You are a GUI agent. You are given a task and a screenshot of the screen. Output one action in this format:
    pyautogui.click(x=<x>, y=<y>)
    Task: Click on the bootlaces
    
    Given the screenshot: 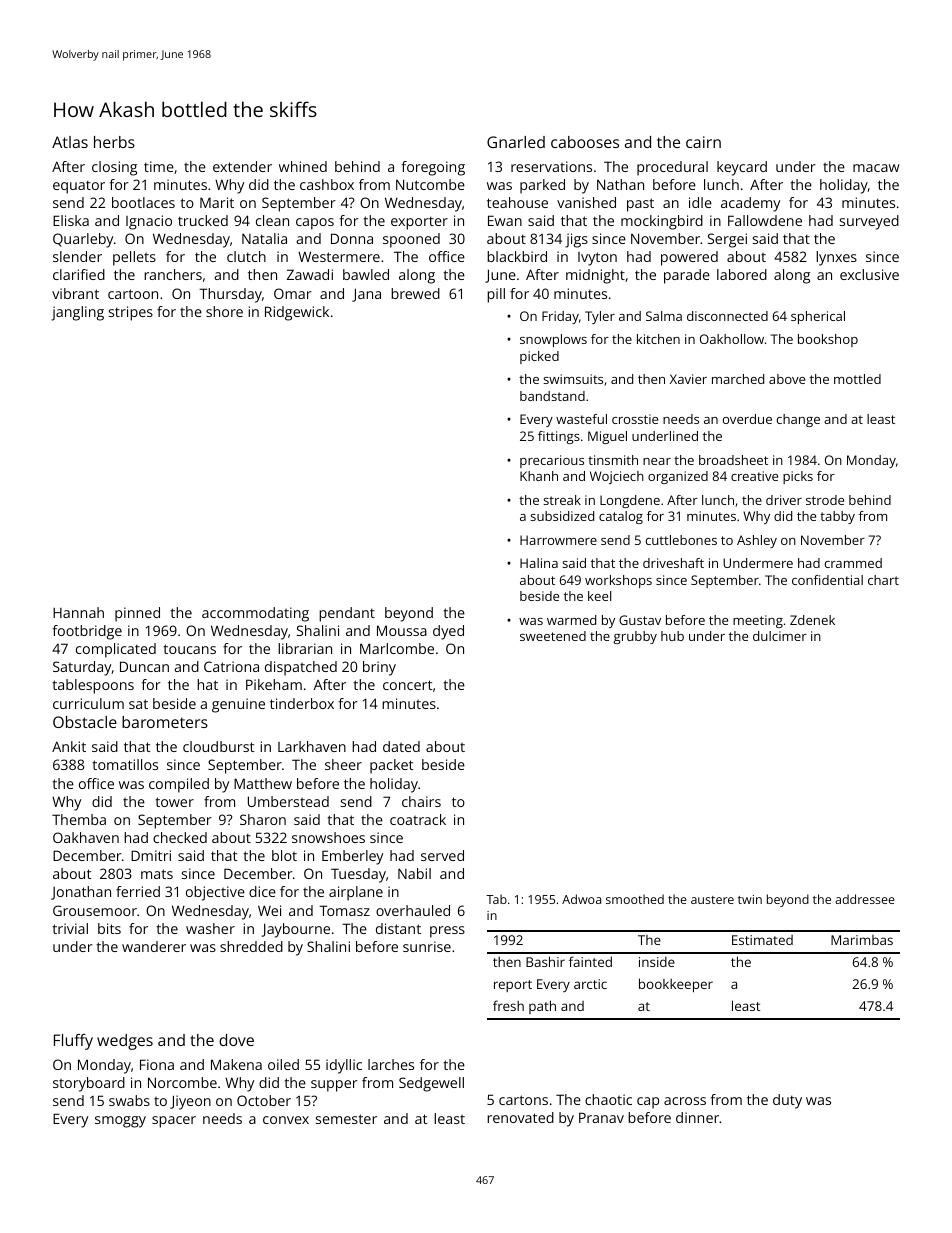 What is the action you would take?
    pyautogui.click(x=143, y=202)
